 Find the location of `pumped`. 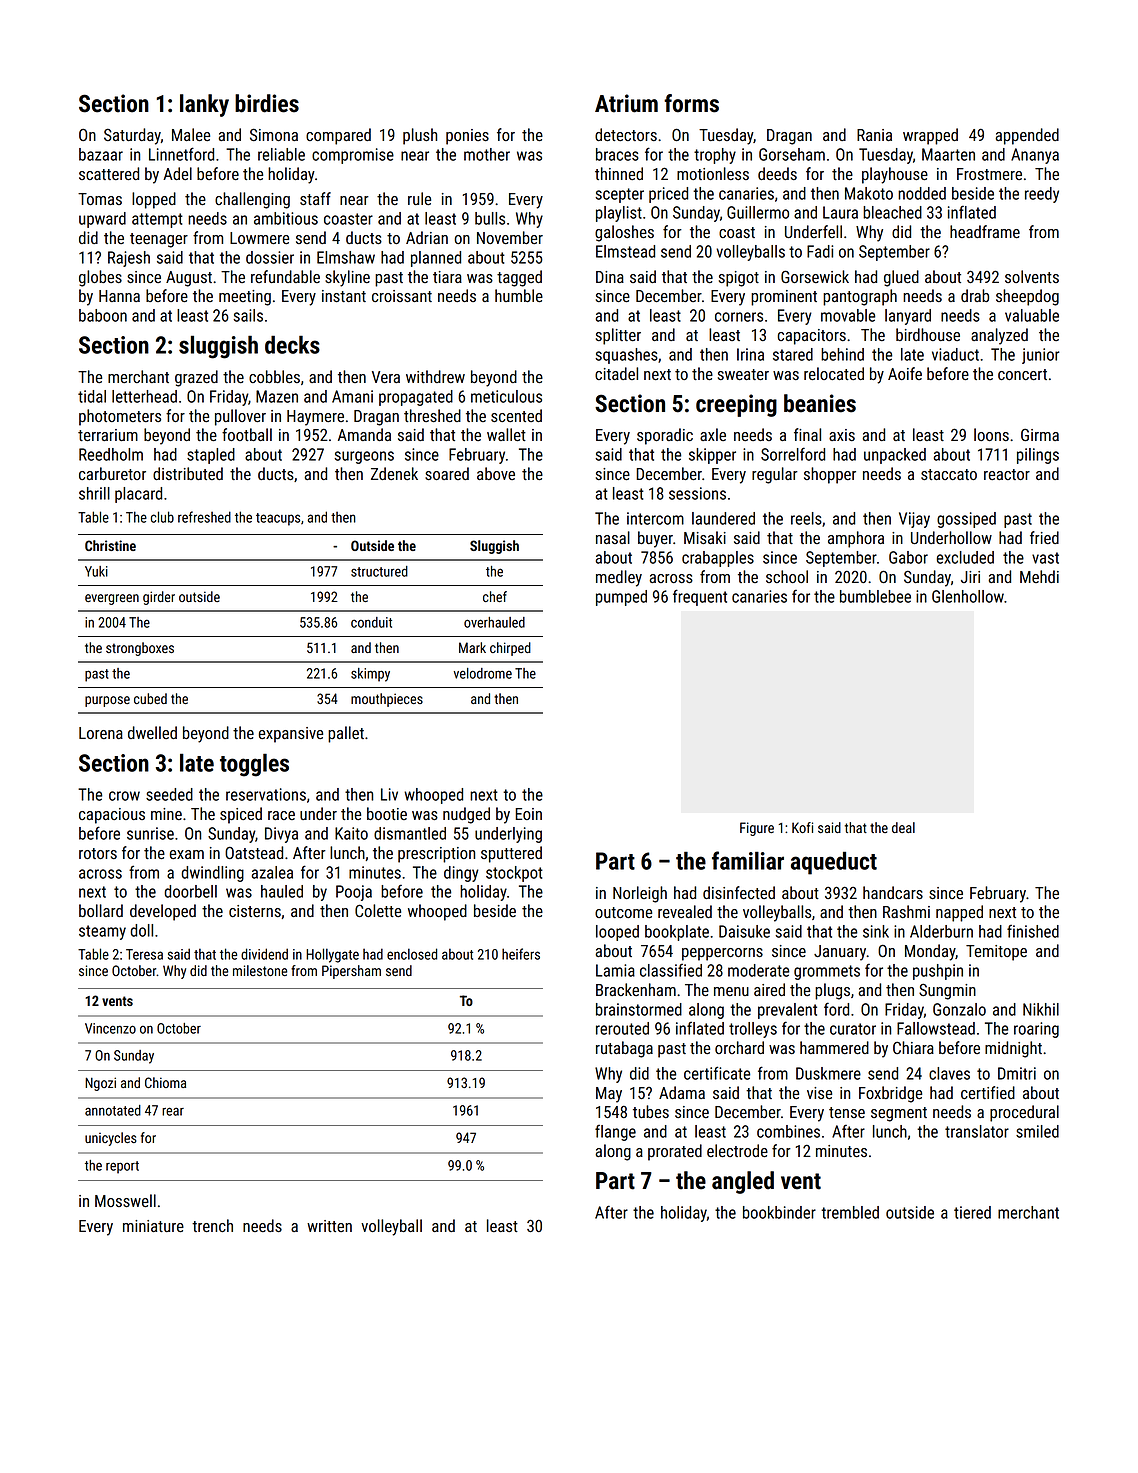

pumped is located at coordinates (621, 598).
